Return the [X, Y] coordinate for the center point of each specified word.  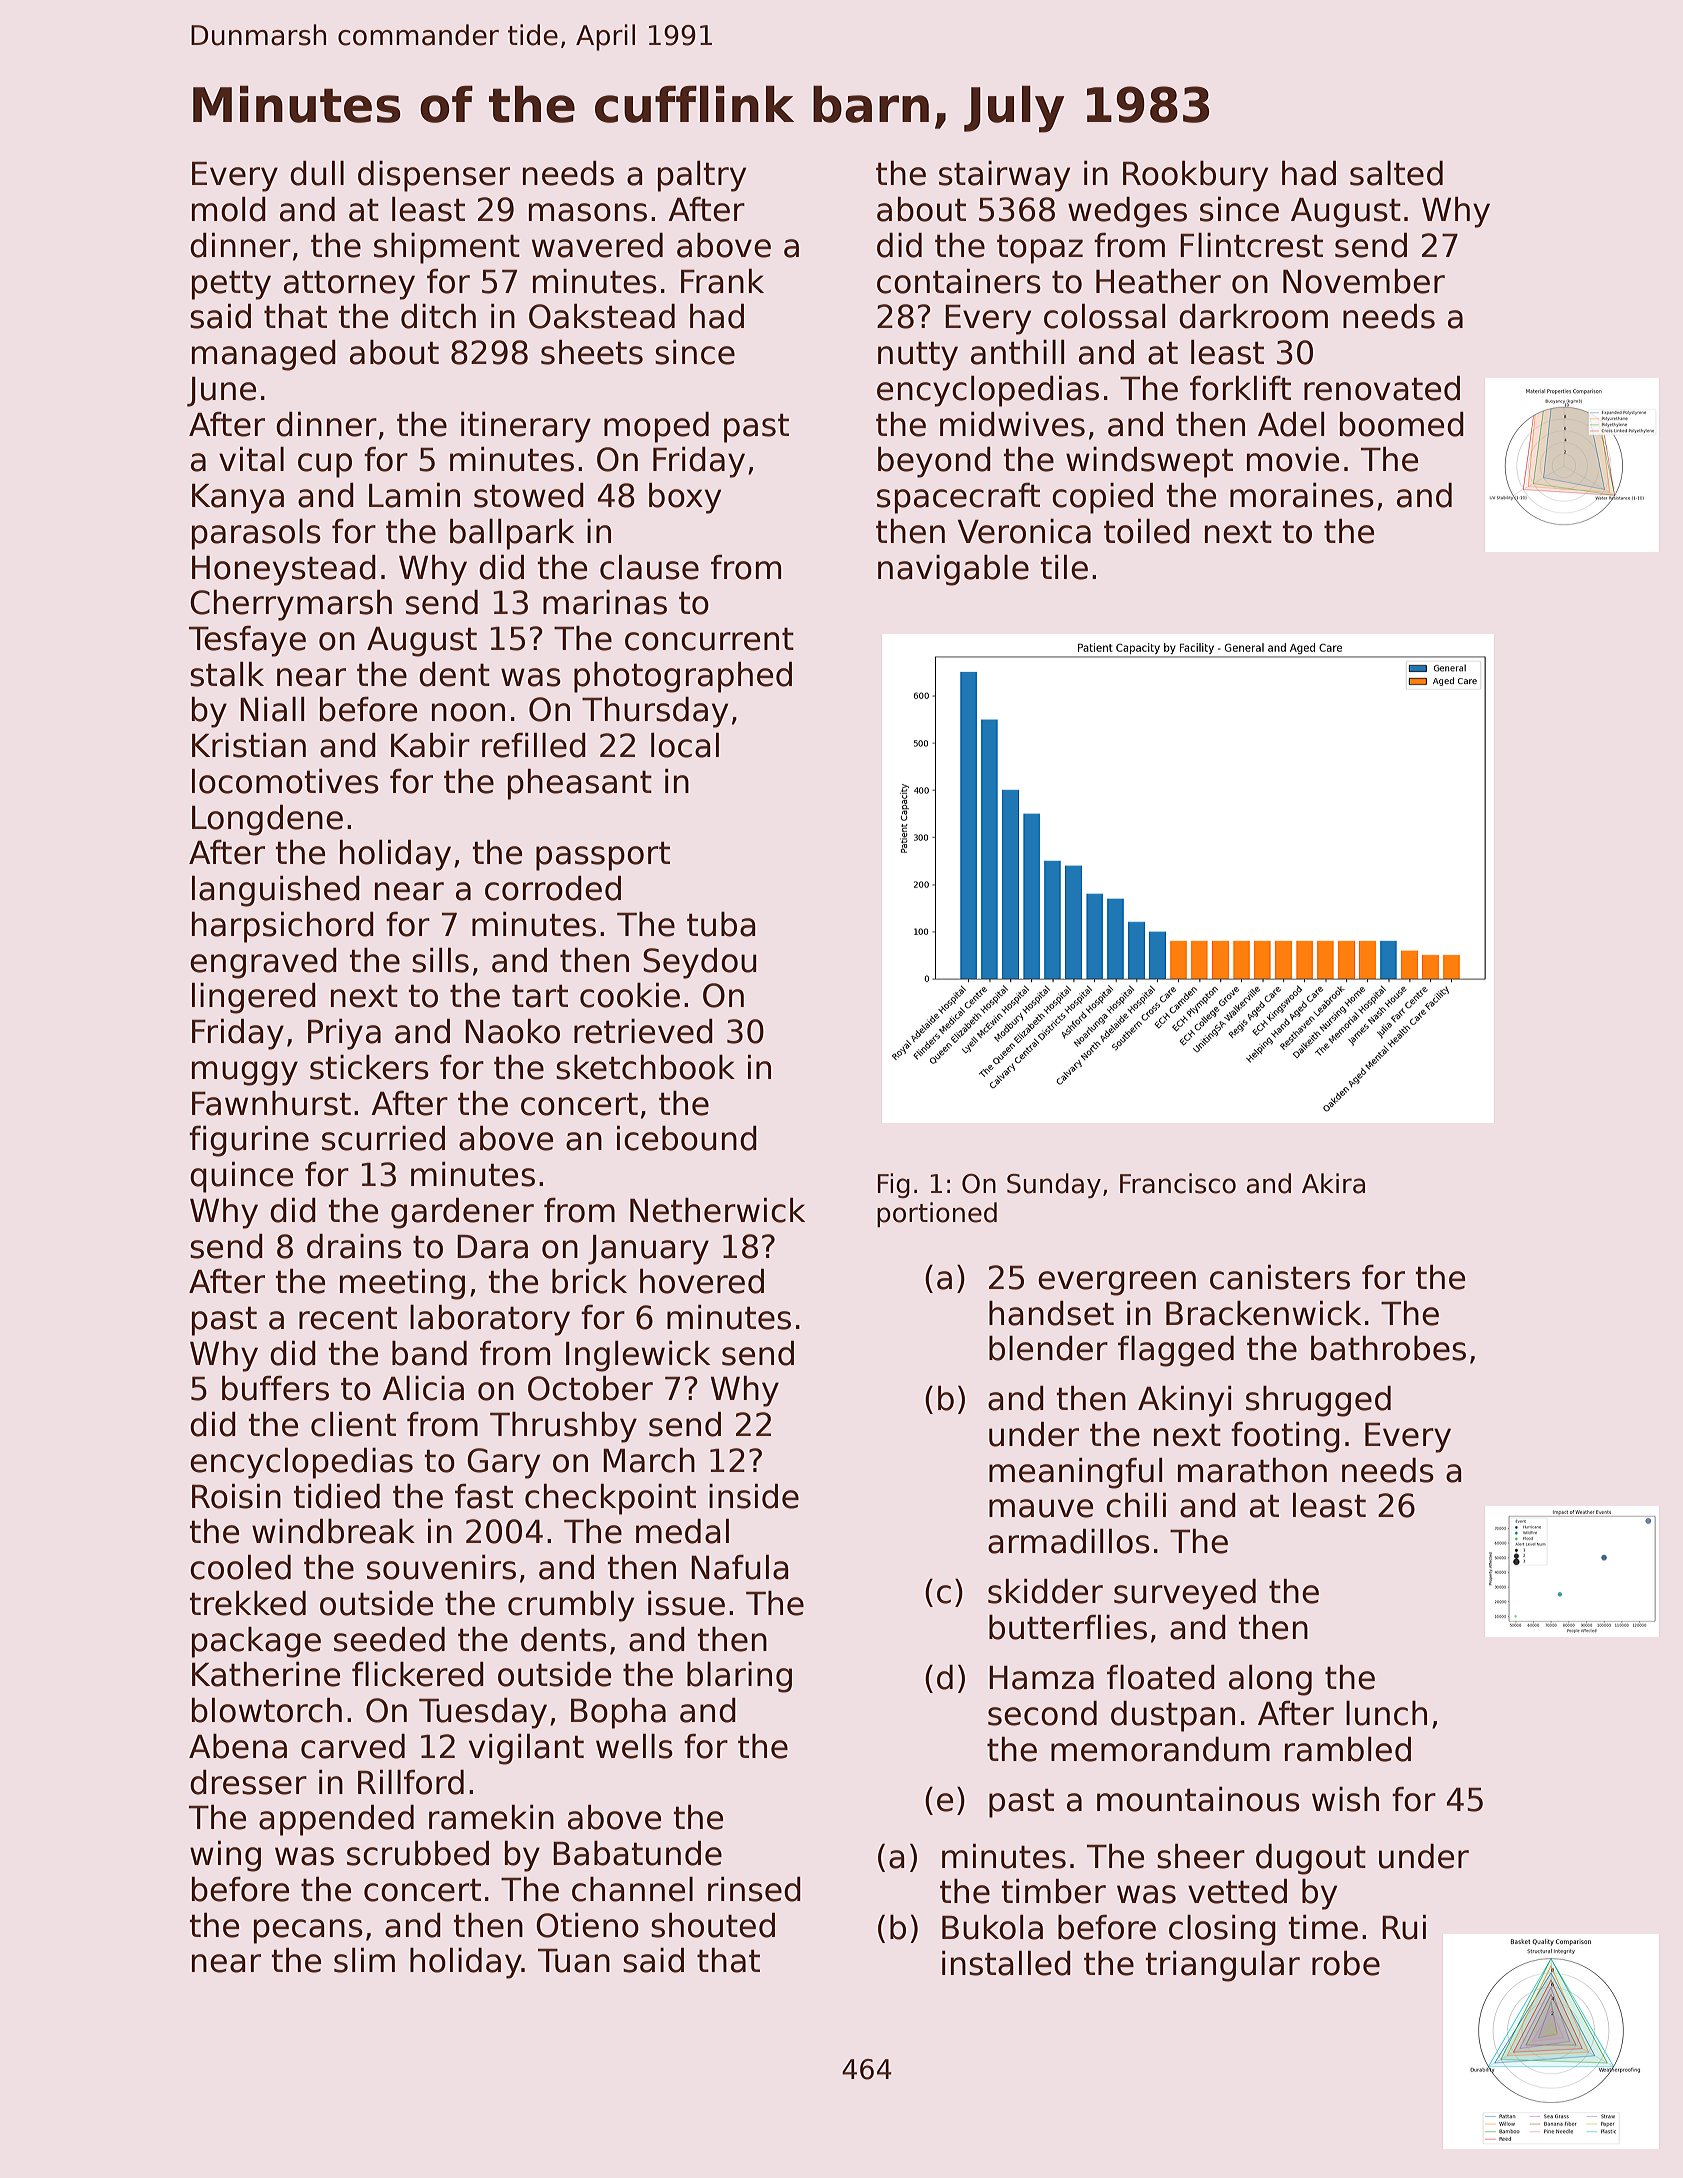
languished [276, 891]
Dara [492, 1246]
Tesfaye [247, 641]
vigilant [526, 1749]
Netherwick [717, 1210]
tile [1064, 567]
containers [959, 281]
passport [603, 856]
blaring [739, 1677]
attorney [349, 285]
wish [1345, 1799]
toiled [1147, 531]
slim [364, 1960]
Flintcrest [1251, 245]
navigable [953, 570]
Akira [1333, 1183]
